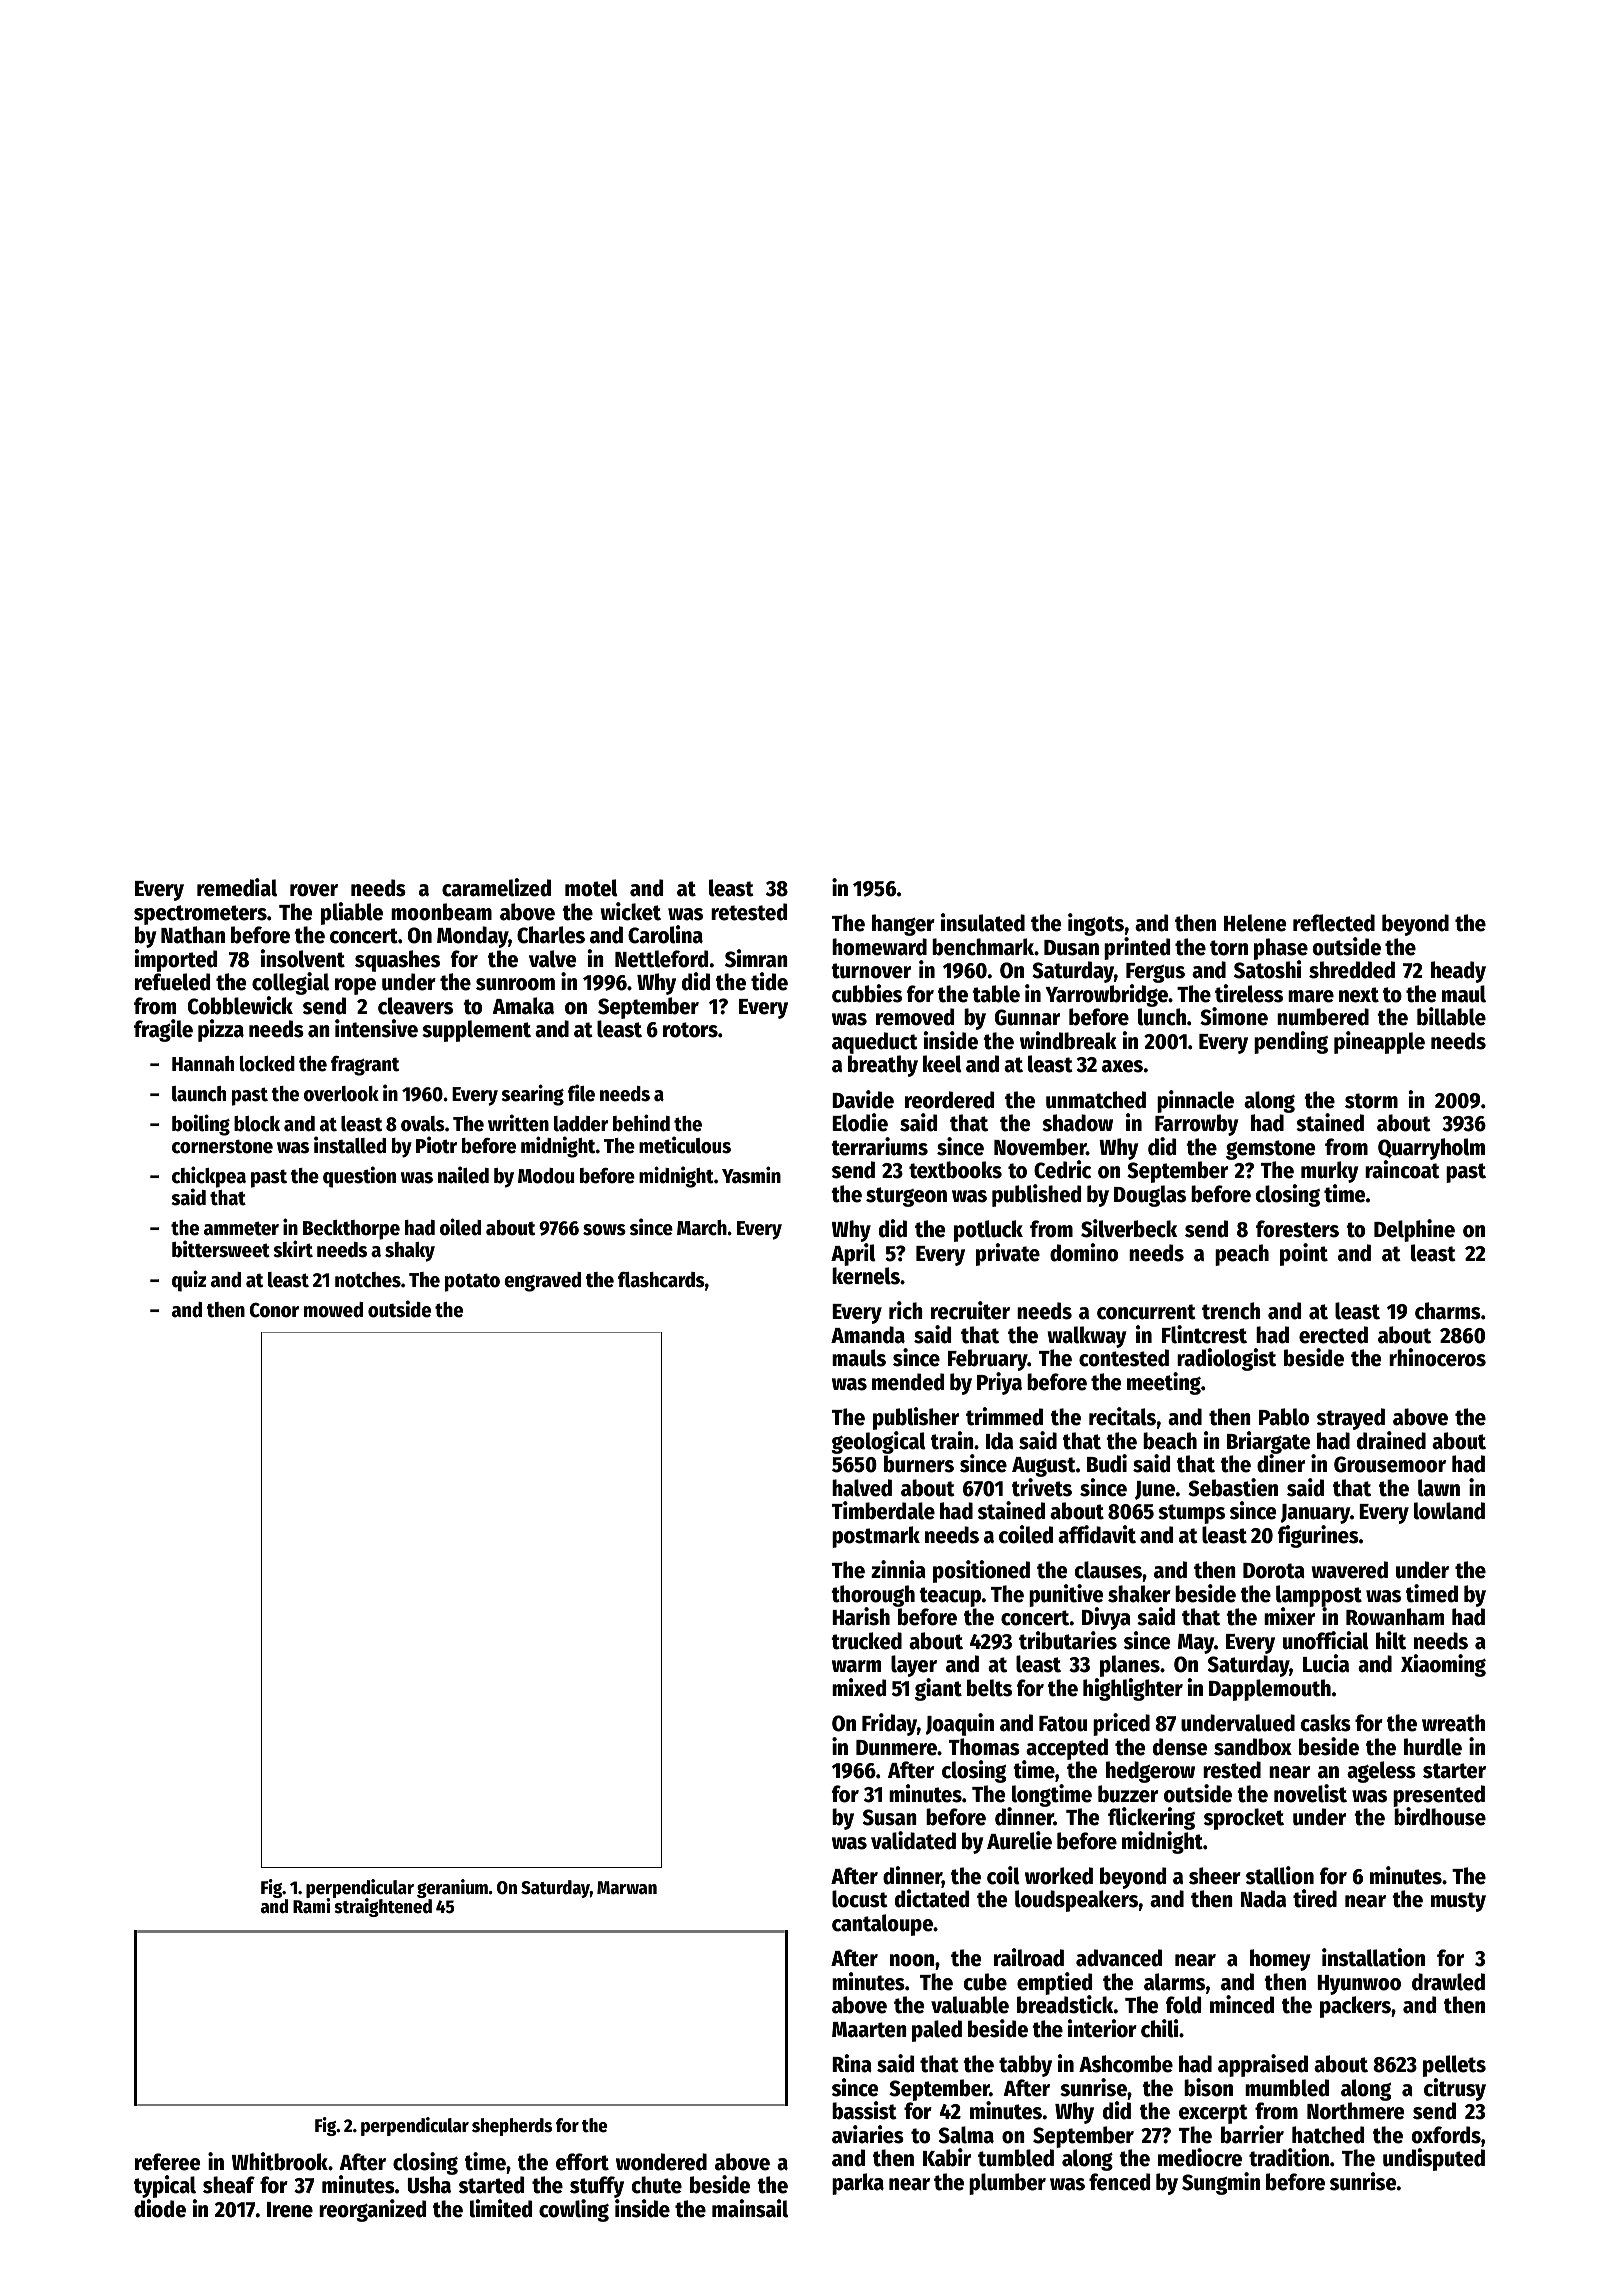 The image size is (1620, 2292). Describe the element at coordinates (861, 1616) in the image. I see `Harish` at that location.
